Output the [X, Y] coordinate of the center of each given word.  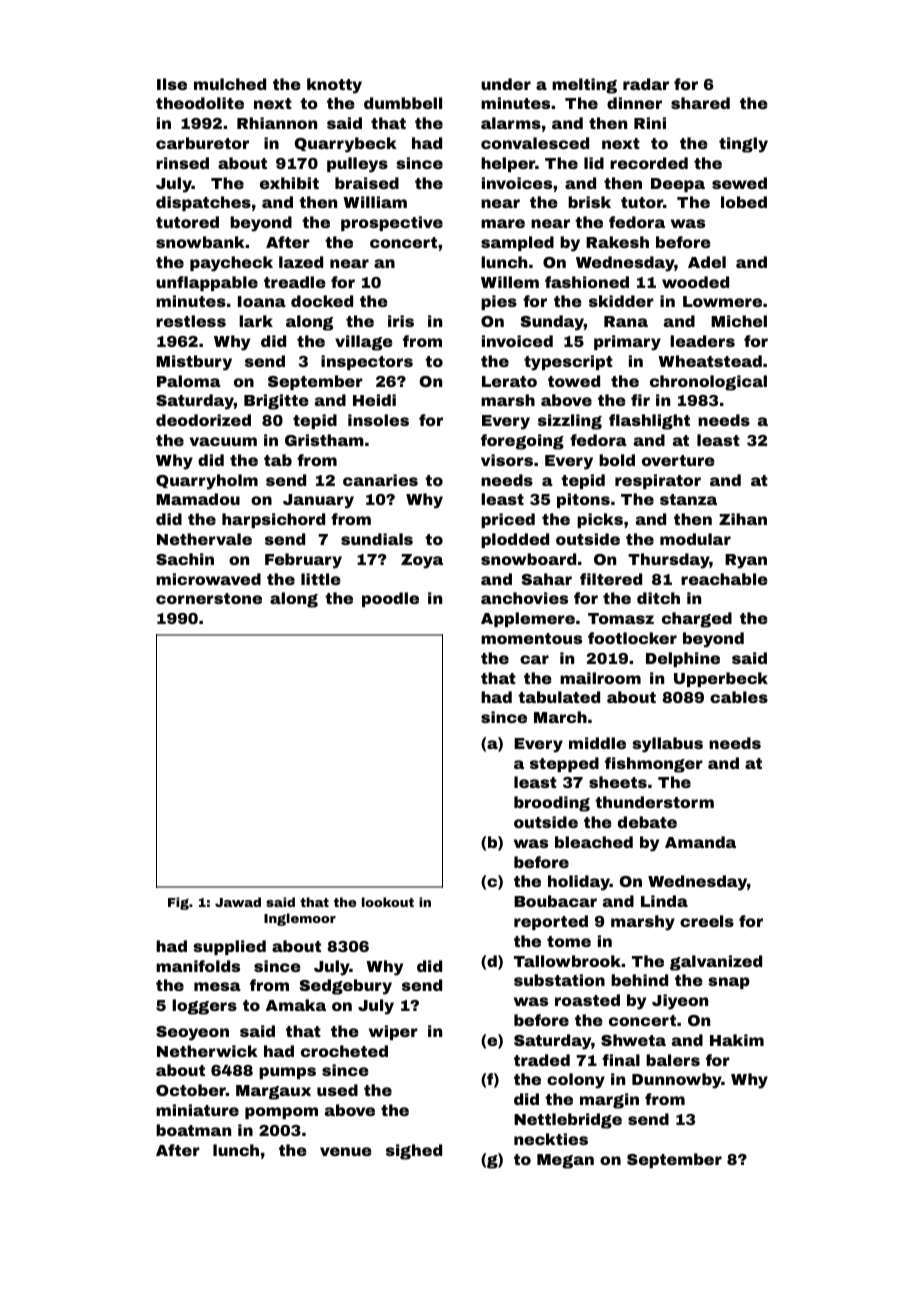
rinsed [182, 163]
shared [700, 103]
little [321, 579]
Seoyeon [192, 1033]
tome [569, 941]
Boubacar [555, 901]
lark [256, 321]
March [560, 717]
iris [401, 321]
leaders [702, 341]
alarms [511, 123]
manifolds [198, 966]
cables [739, 697]
